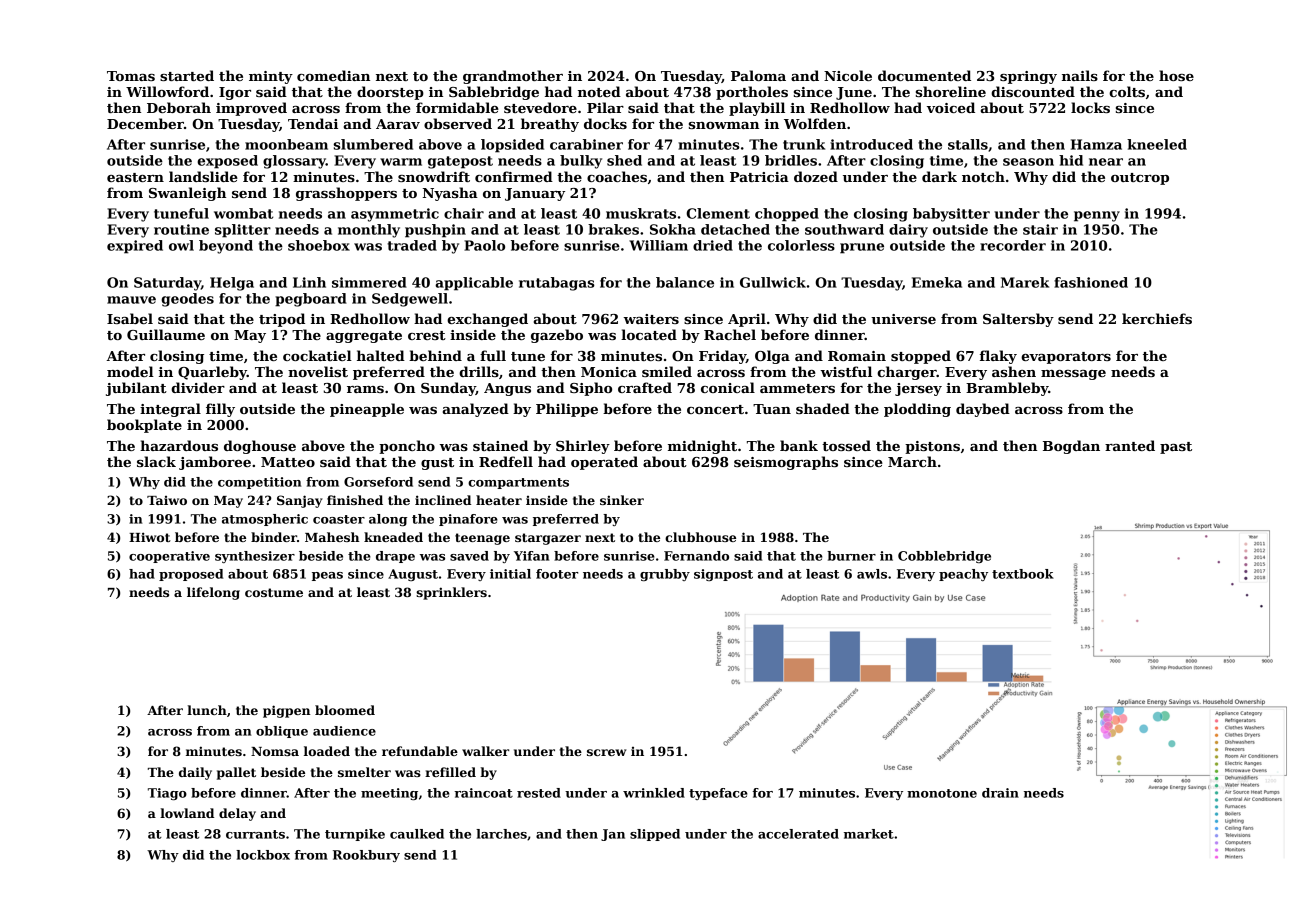 This document has height=924, width=1308. Describe the element at coordinates (606, 752) in the document. I see `screw` at that location.
